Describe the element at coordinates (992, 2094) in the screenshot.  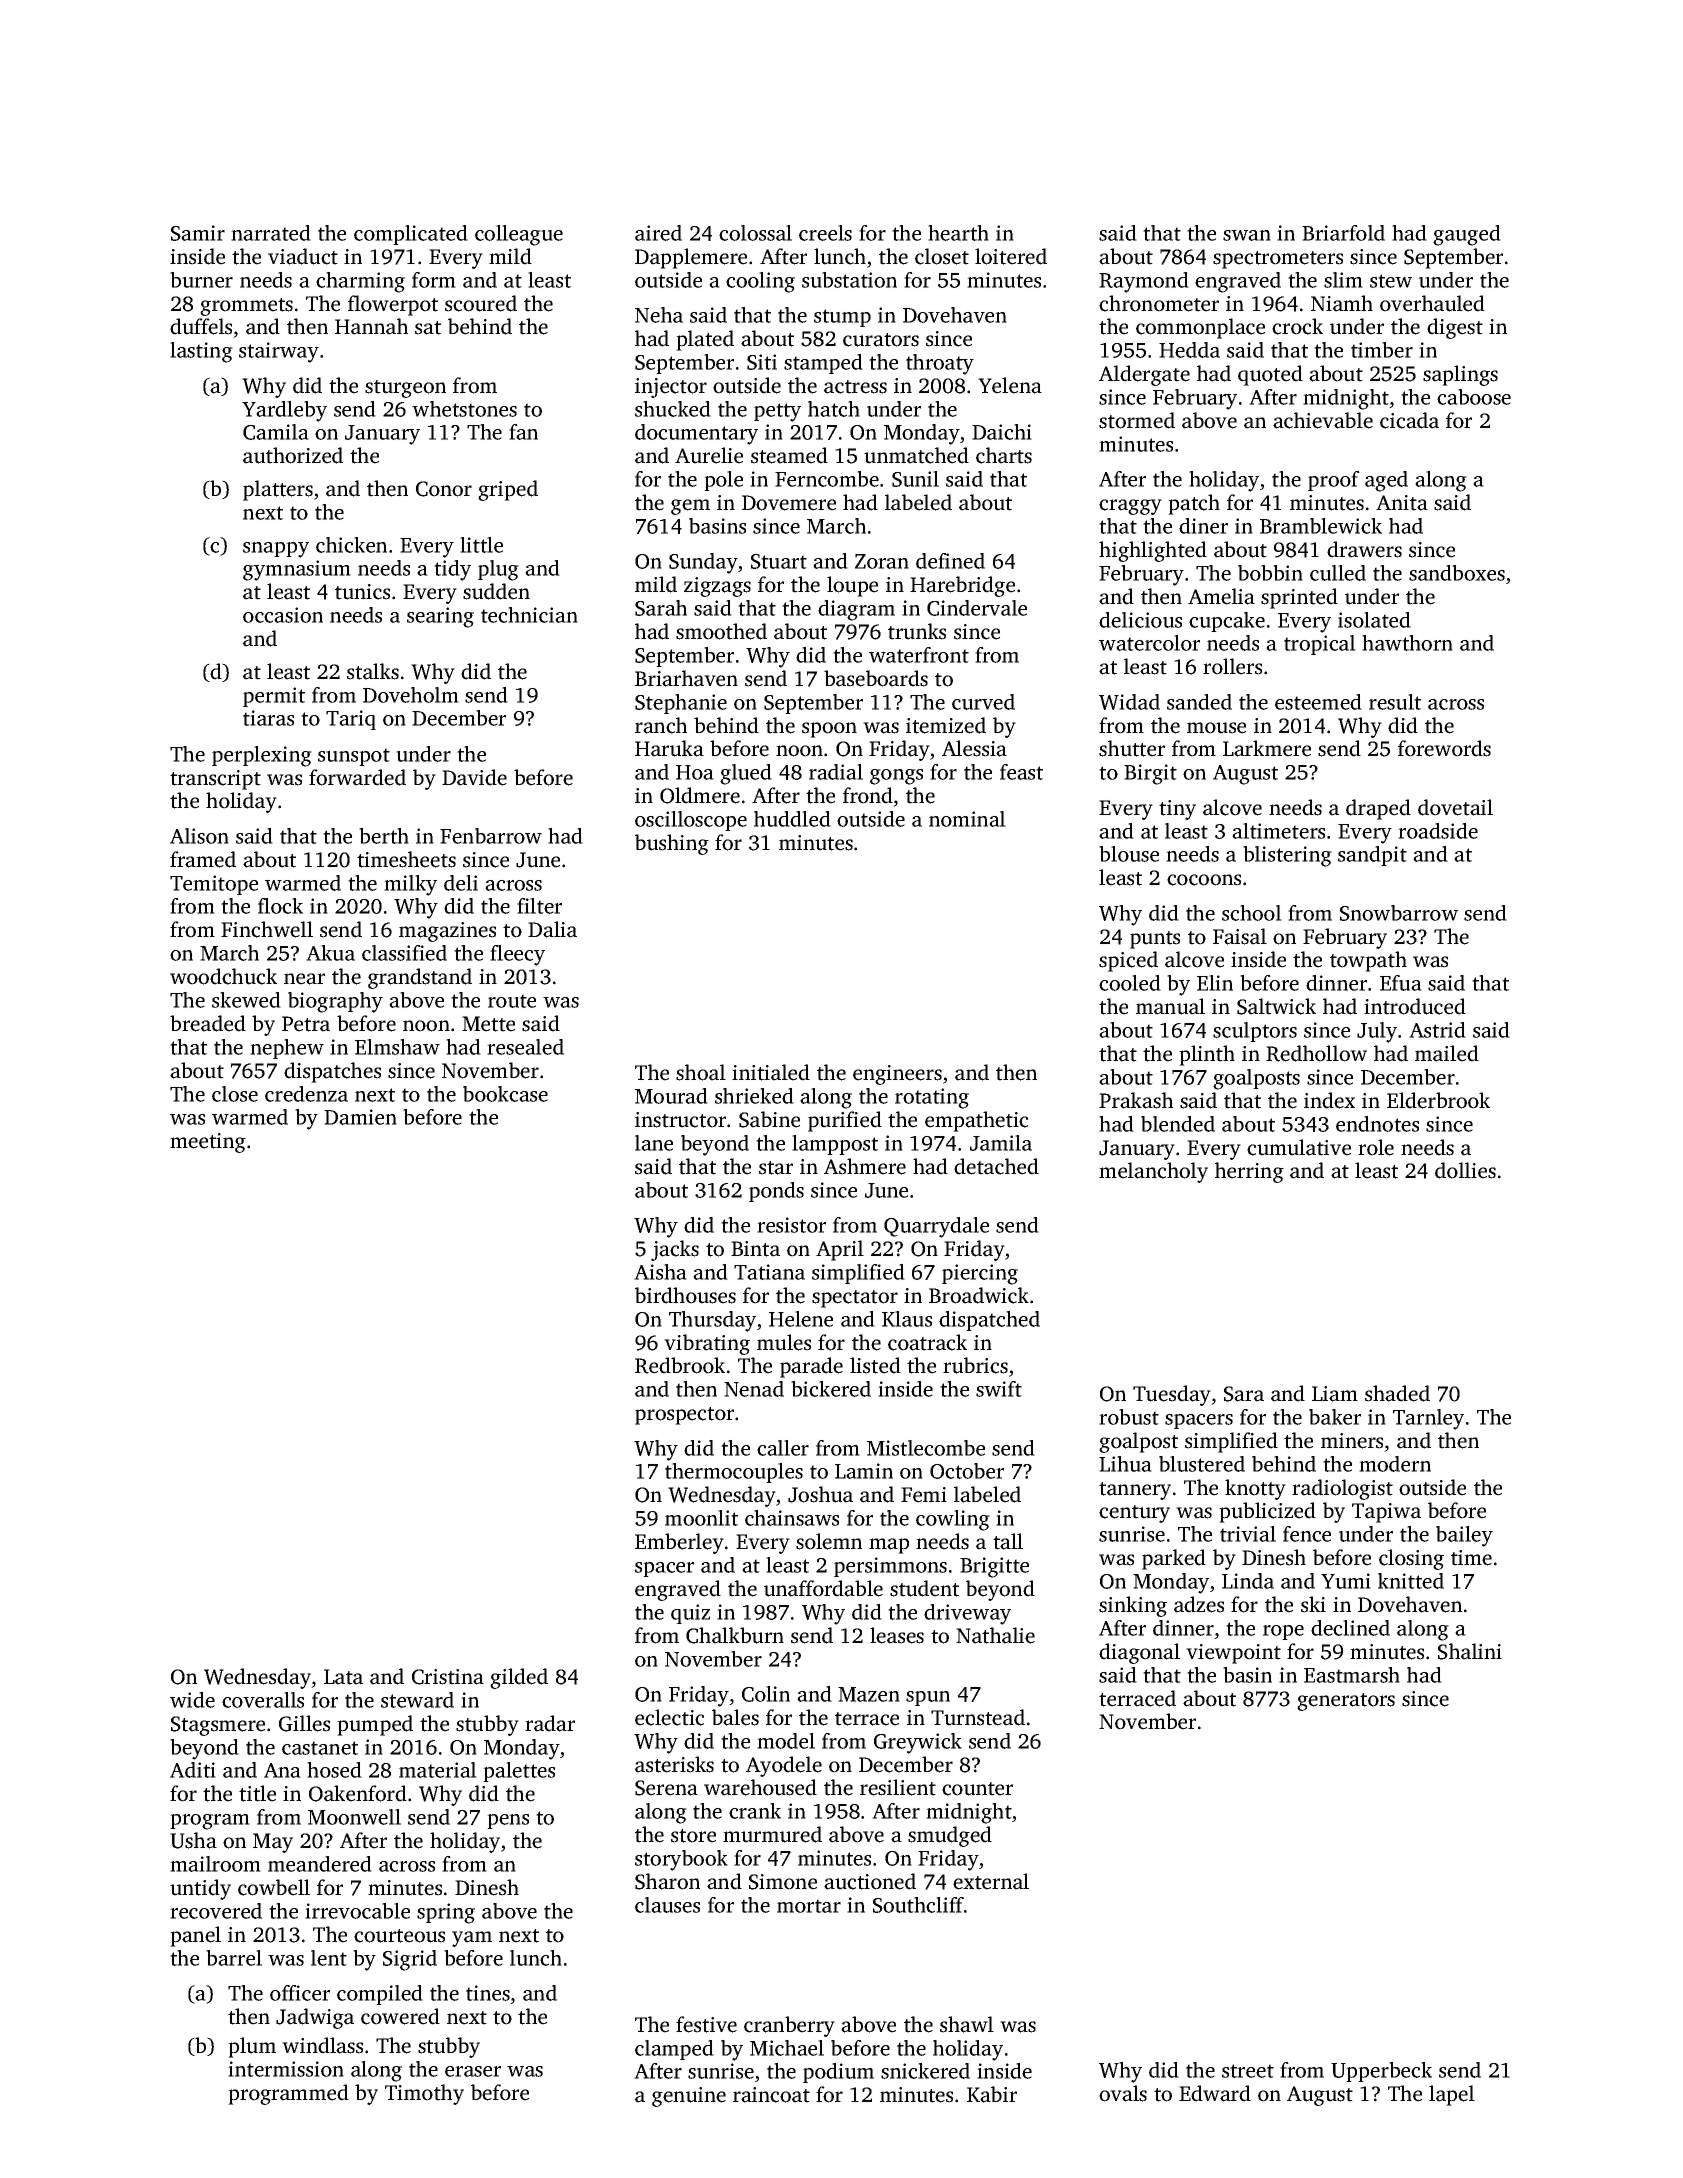
I see `Kabir` at that location.
